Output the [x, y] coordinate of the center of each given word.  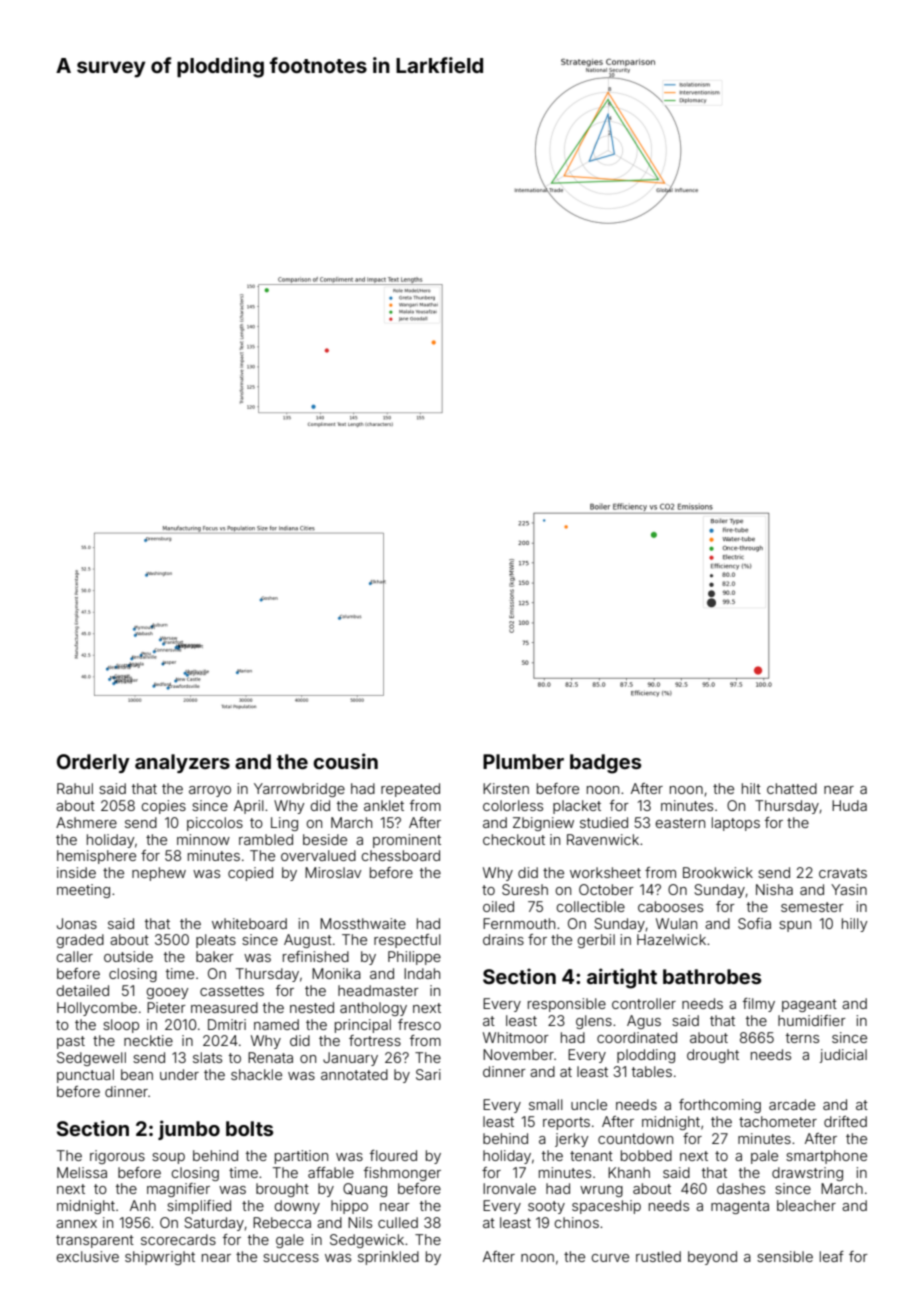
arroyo [210, 791]
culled [398, 1222]
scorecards [178, 1239]
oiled [498, 906]
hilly [855, 925]
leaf [832, 1256]
